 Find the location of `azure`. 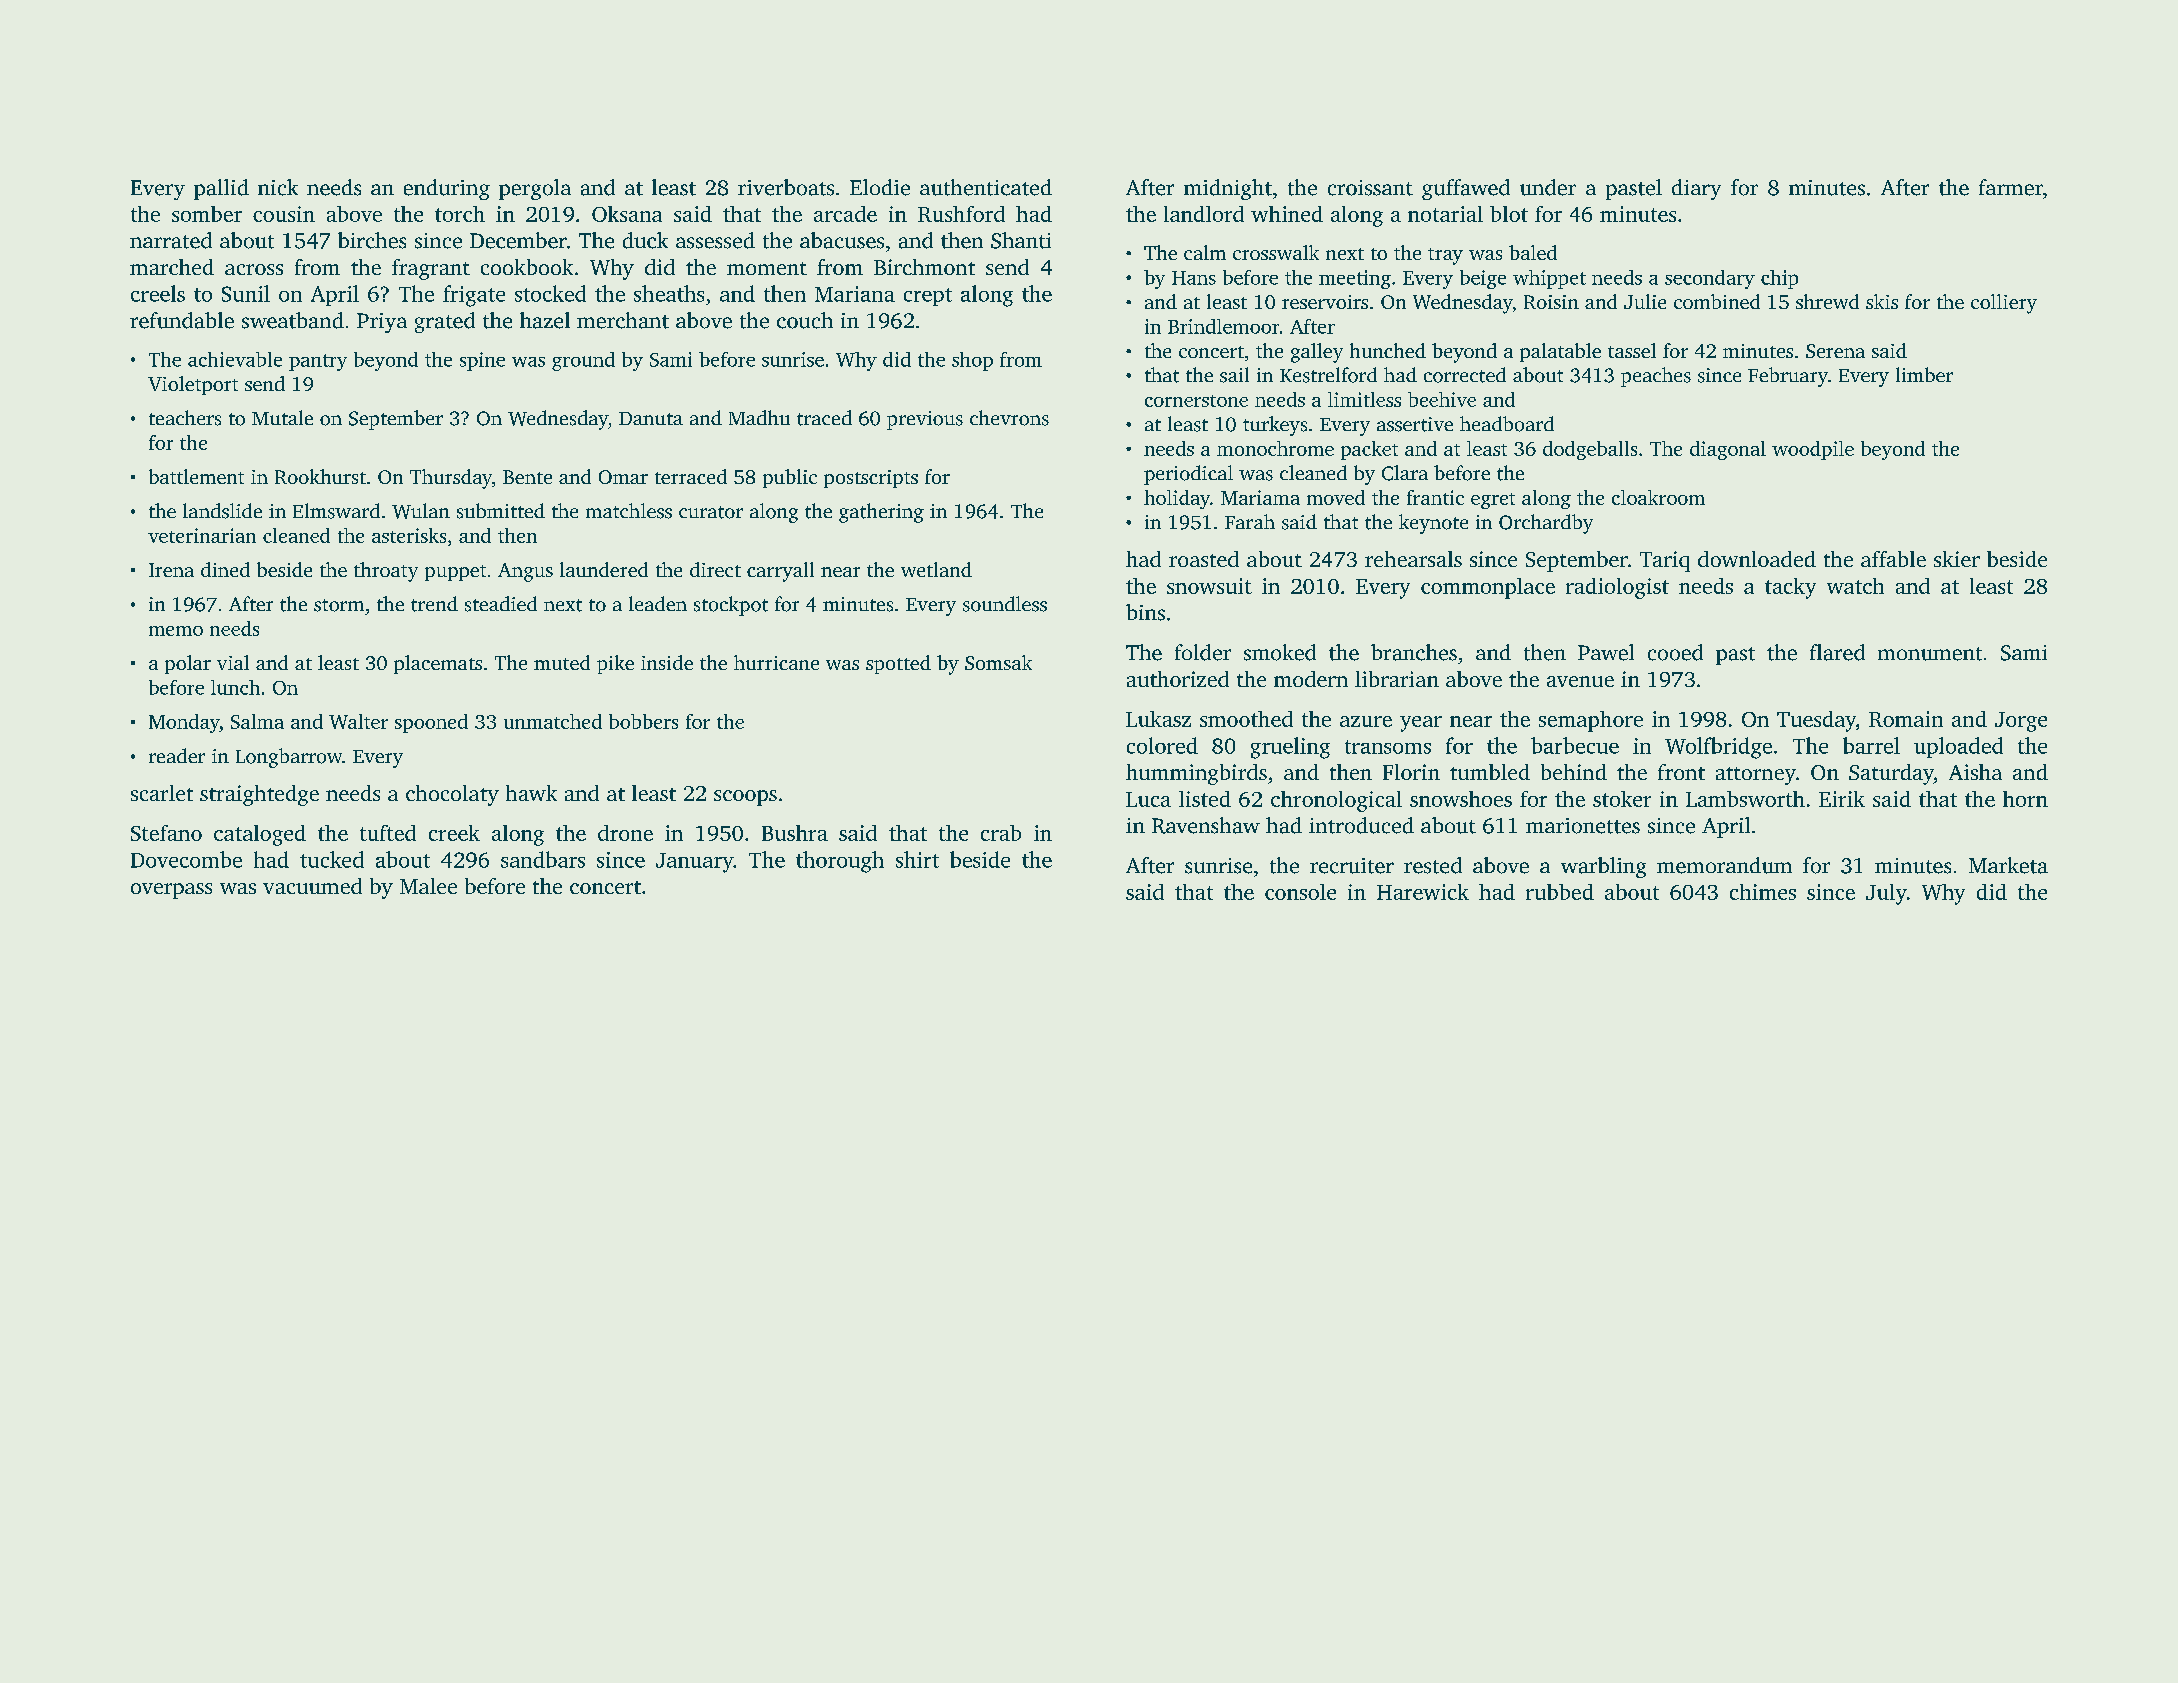

azure is located at coordinates (1366, 721).
